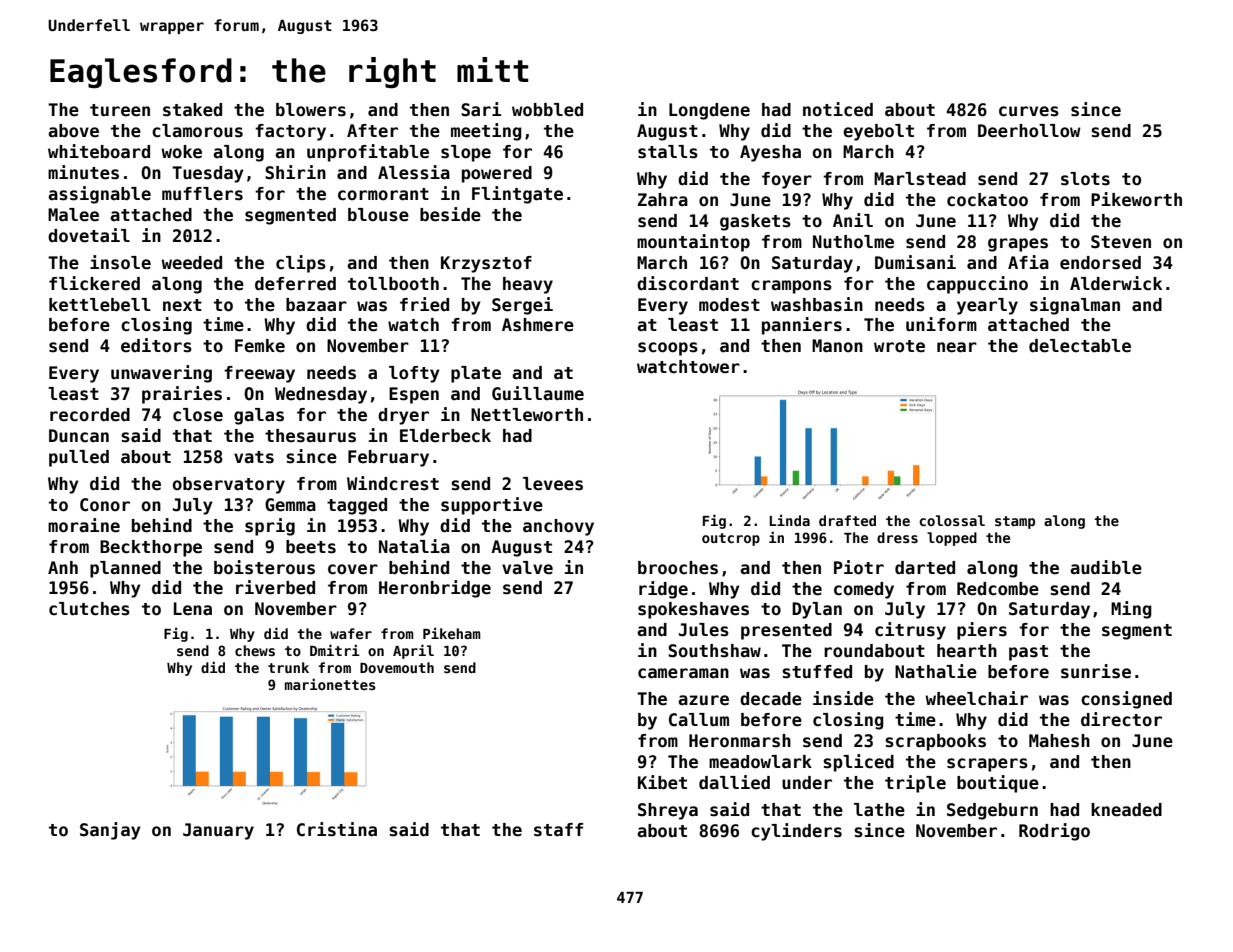 The width and height of the screenshot is (1233, 952). Describe the element at coordinates (330, 684) in the screenshot. I see `marionettes` at that location.
